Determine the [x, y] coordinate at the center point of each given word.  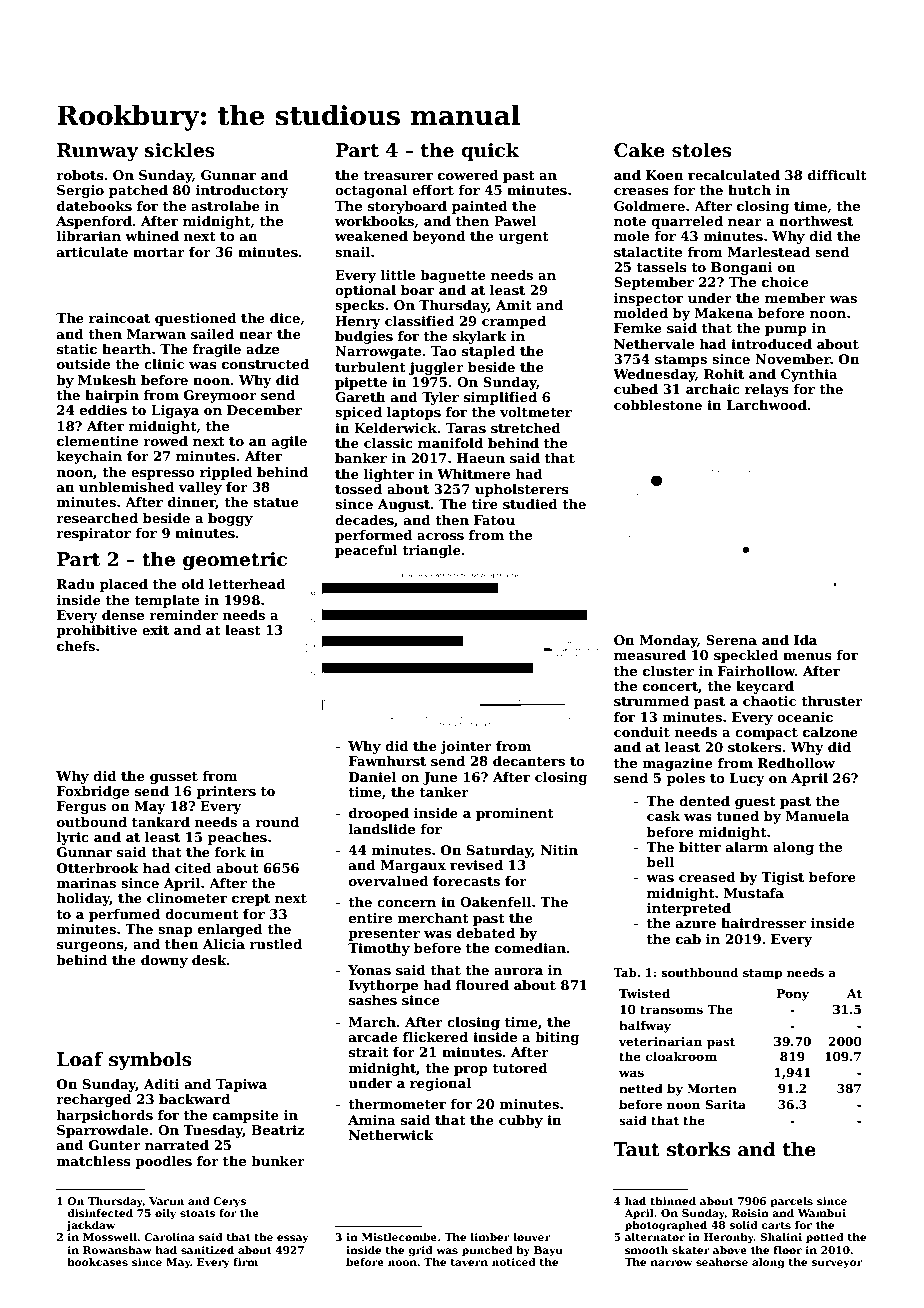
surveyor [837, 1264]
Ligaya [175, 411]
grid [420, 1251]
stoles [702, 150]
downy [164, 961]
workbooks [374, 221]
